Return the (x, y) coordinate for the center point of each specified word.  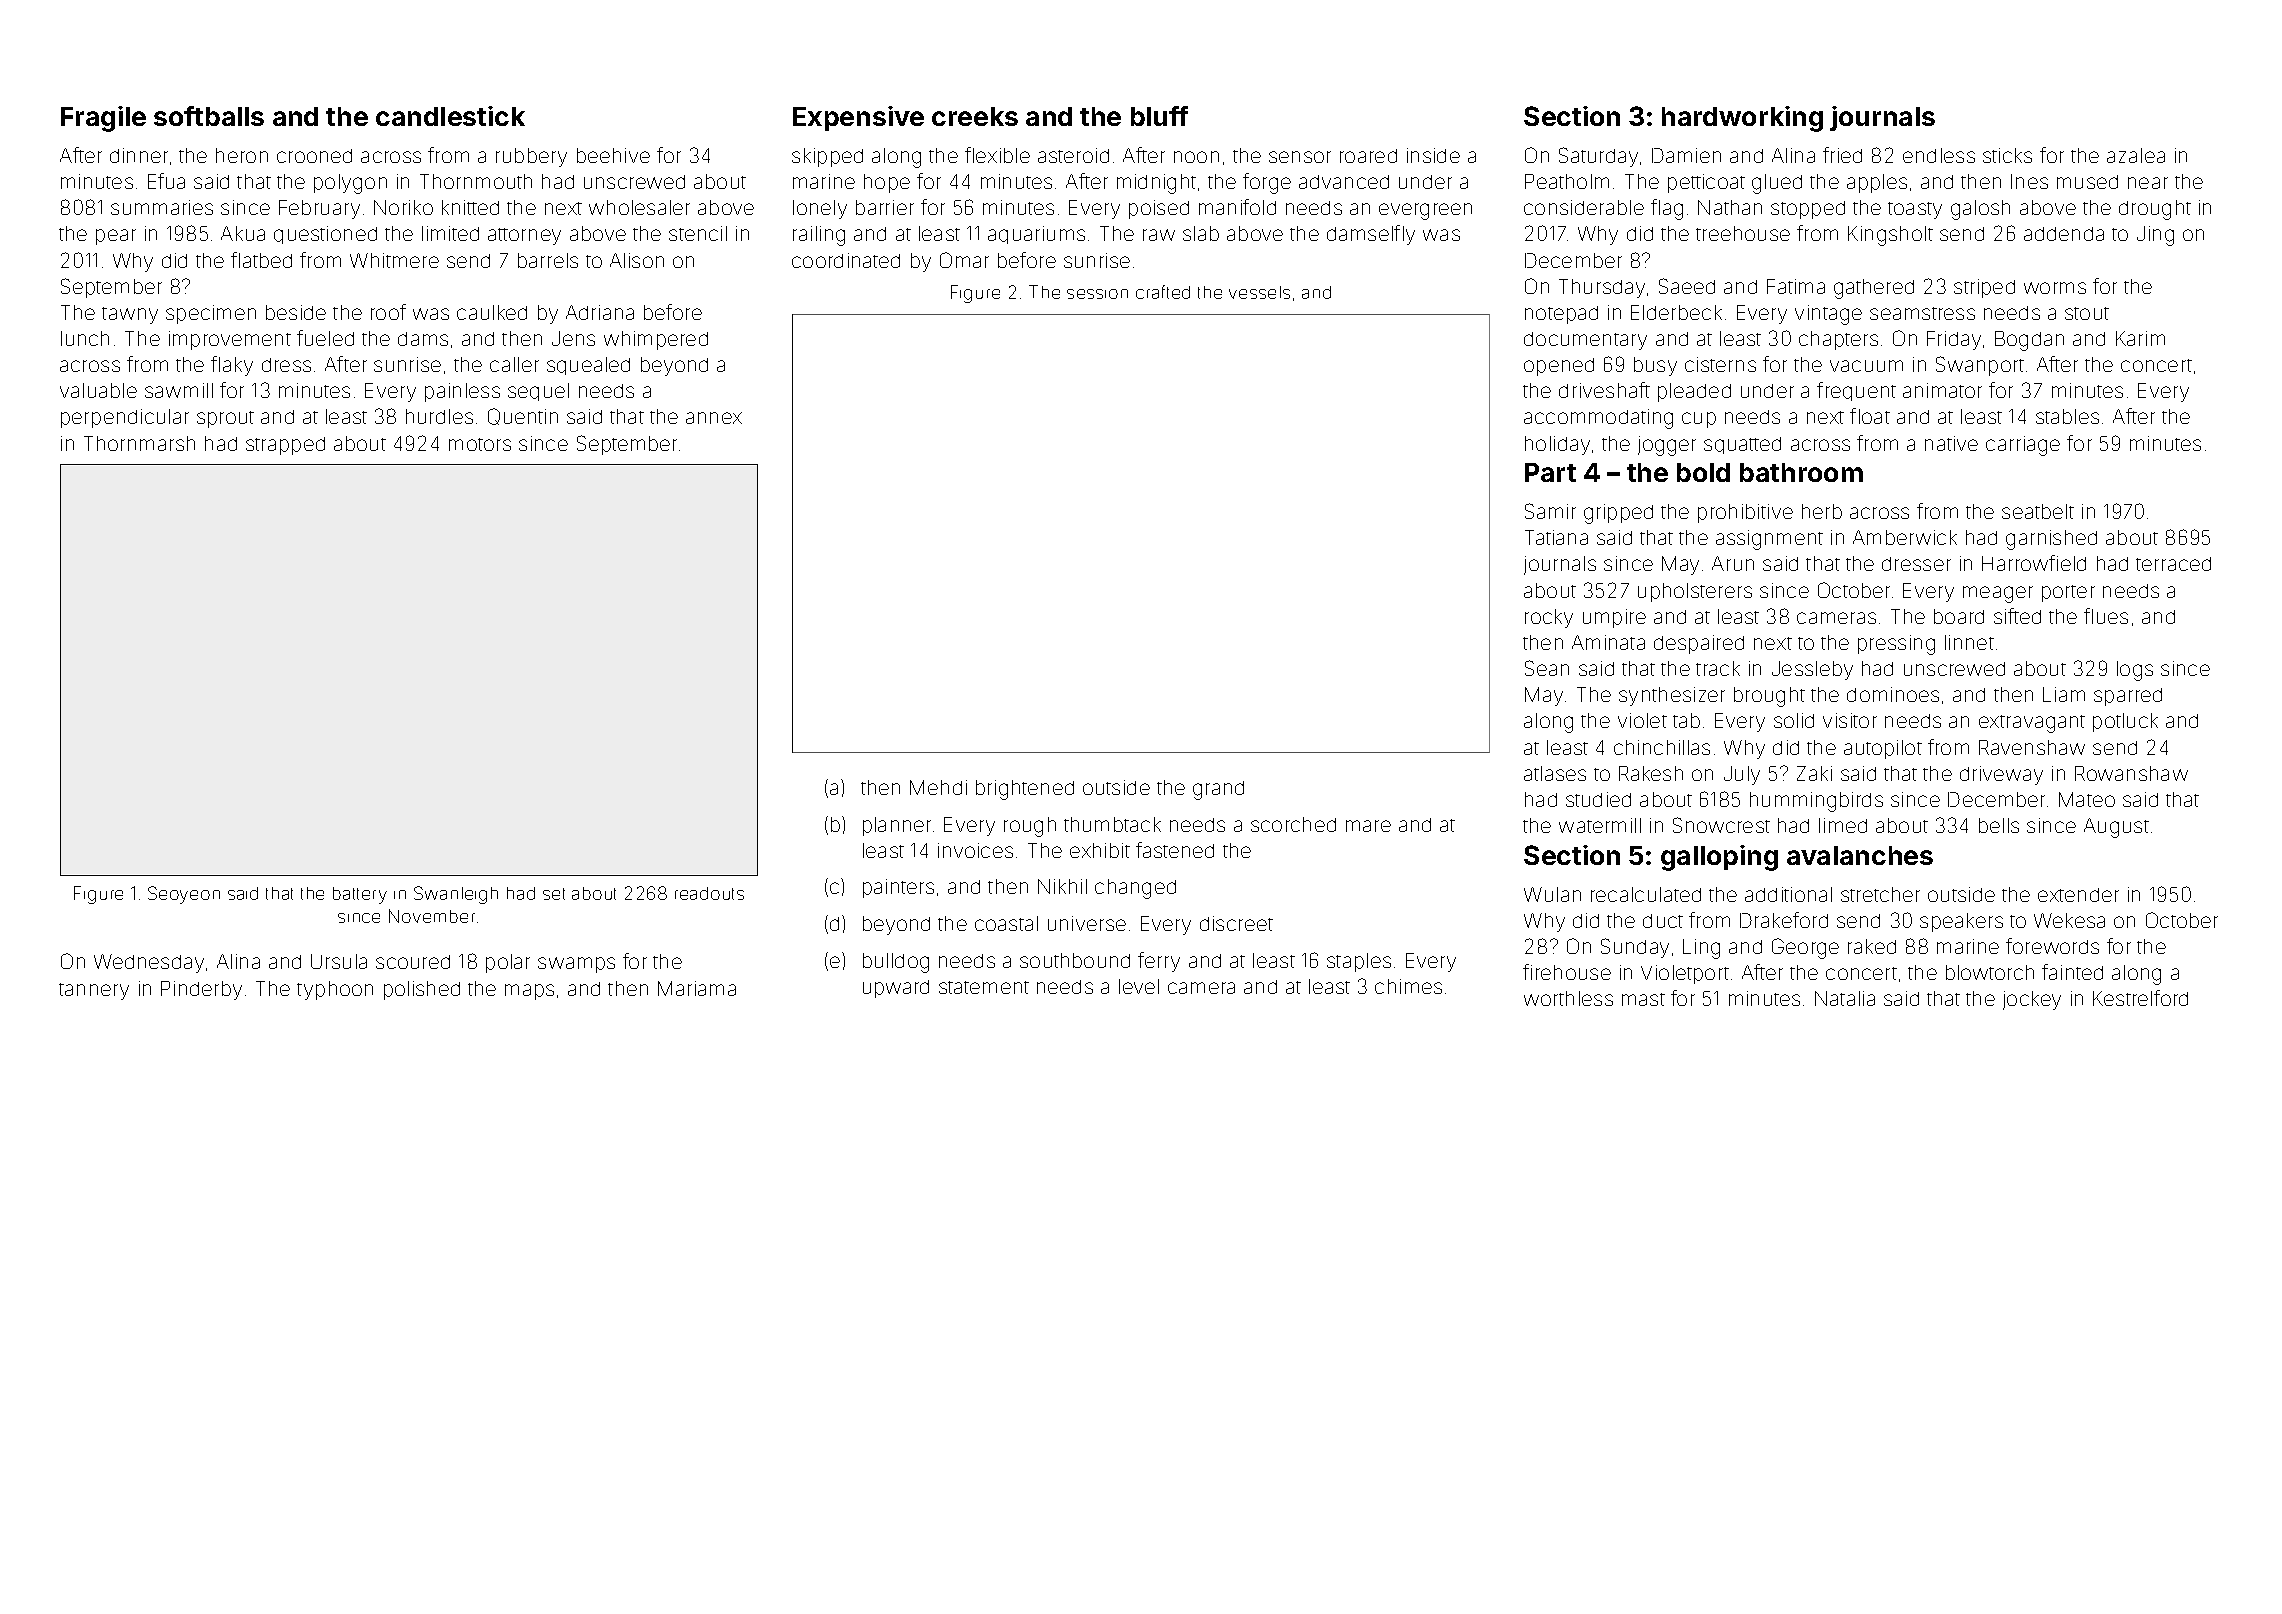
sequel (538, 392)
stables (2067, 416)
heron (242, 155)
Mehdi (938, 787)
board (1959, 616)
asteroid (1073, 155)
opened (1559, 367)
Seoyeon (184, 895)
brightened (1025, 790)
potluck (2125, 722)
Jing (2155, 236)
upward (896, 989)
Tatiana (1556, 537)
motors (480, 444)
